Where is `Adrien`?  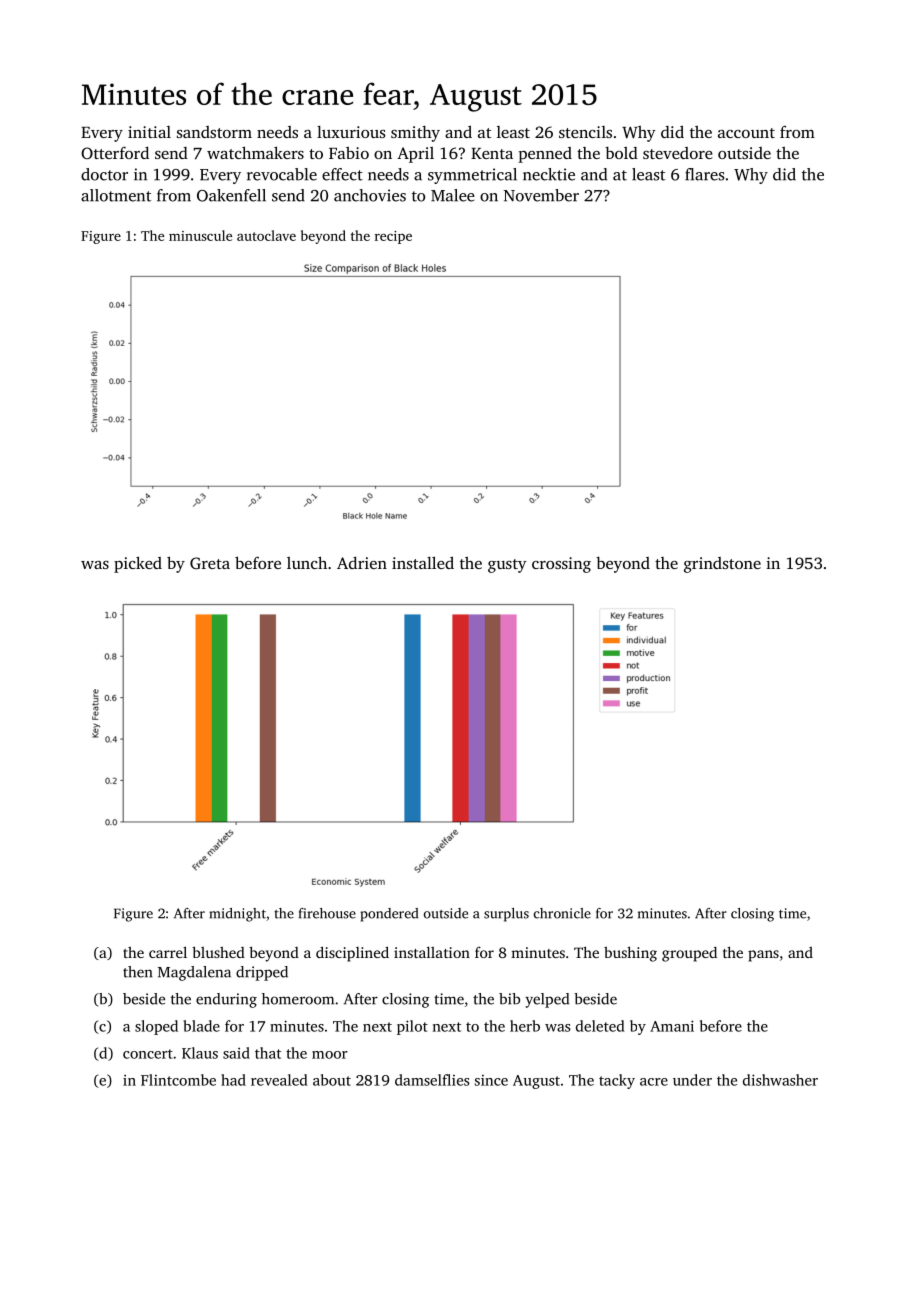
Adrien is located at coordinates (362, 562).
